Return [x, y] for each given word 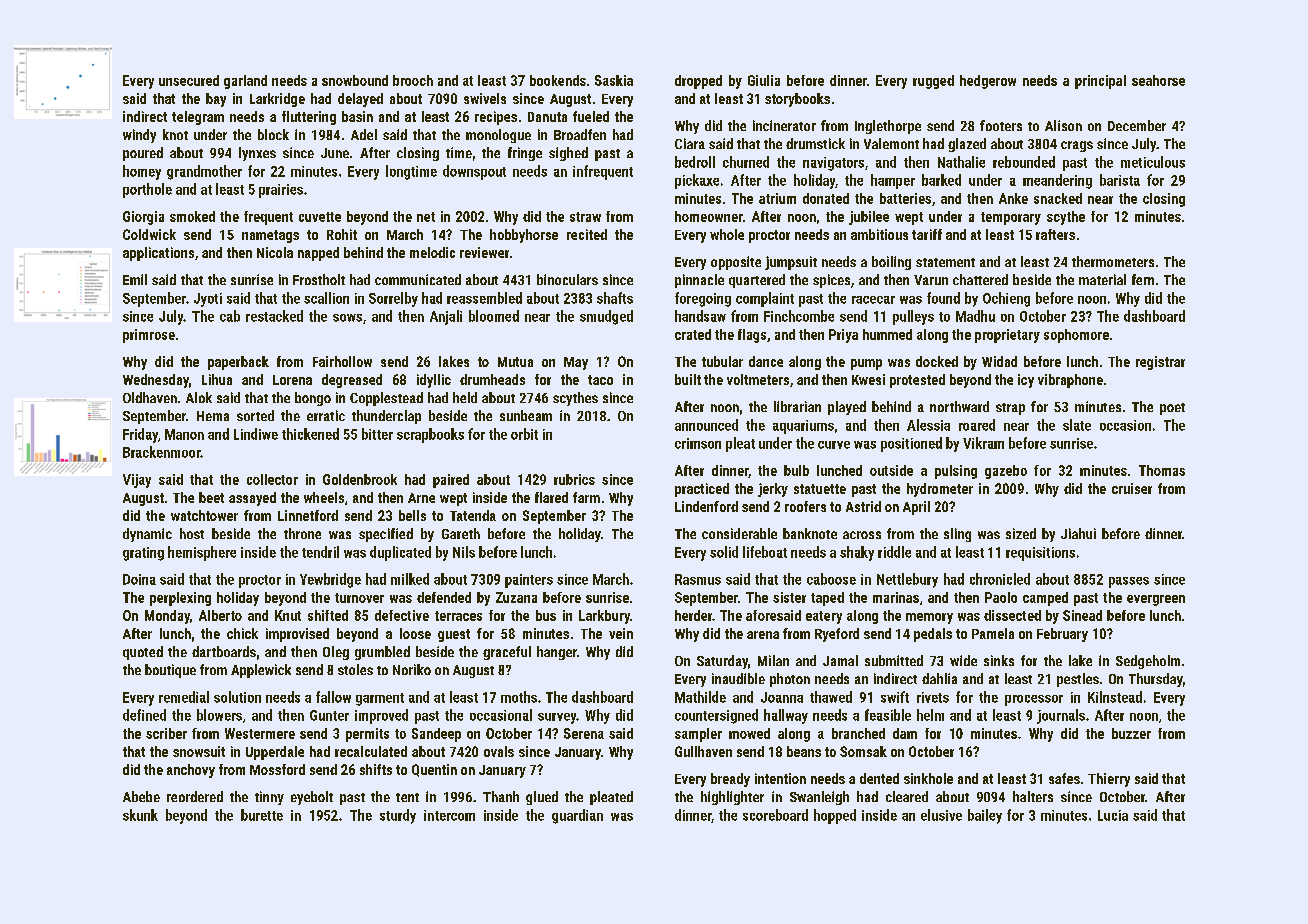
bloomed [494, 316]
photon [790, 680]
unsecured [189, 80]
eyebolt [312, 798]
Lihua [217, 379]
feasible [888, 715]
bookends [558, 80]
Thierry [1109, 780]
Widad [999, 361]
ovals [499, 751]
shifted [328, 615]
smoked [192, 216]
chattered [980, 279]
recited [587, 234]
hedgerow [988, 82]
